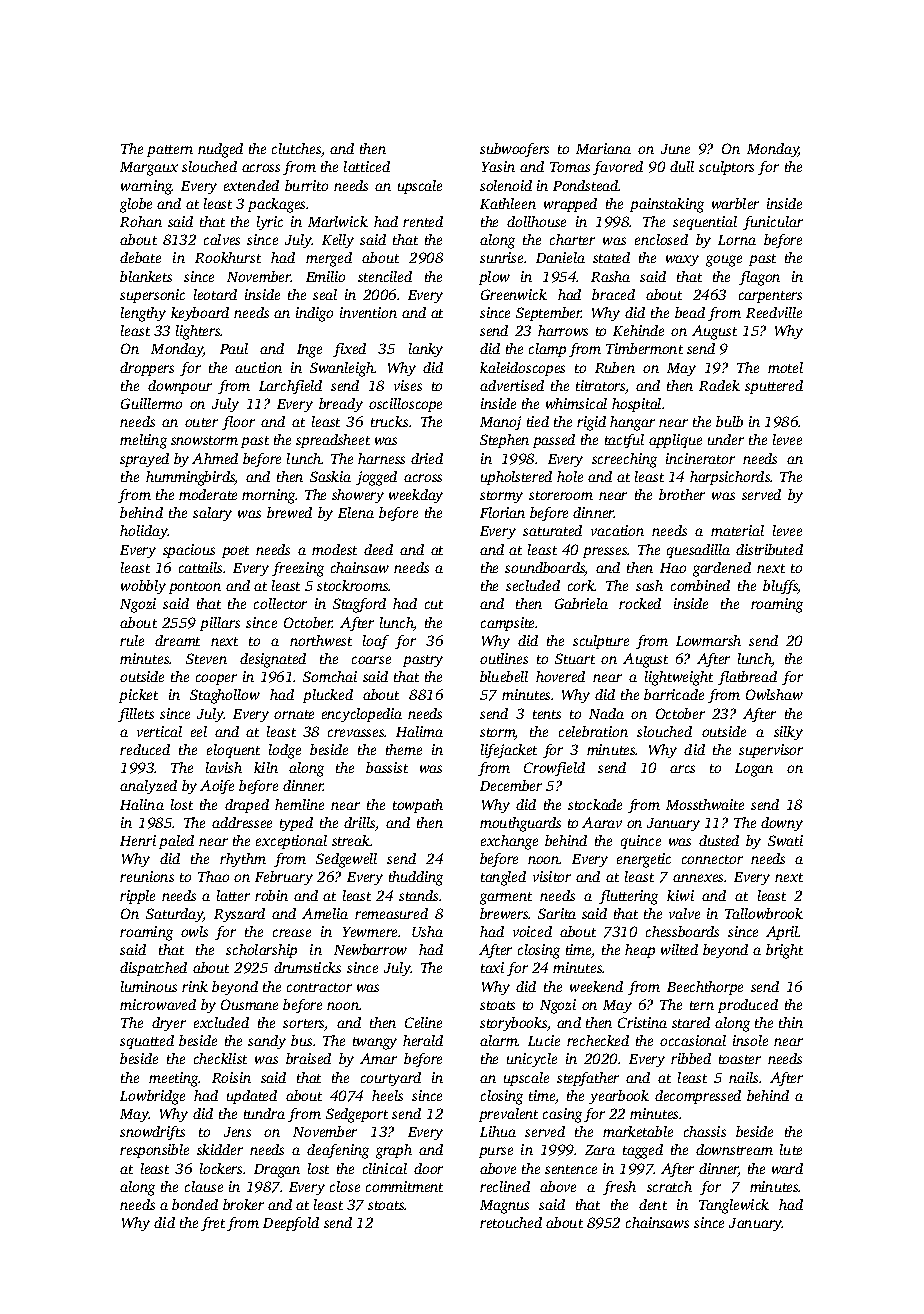 The height and width of the screenshot is (1314, 924). Describe the element at coordinates (289, 512) in the screenshot. I see `brewed` at that location.
